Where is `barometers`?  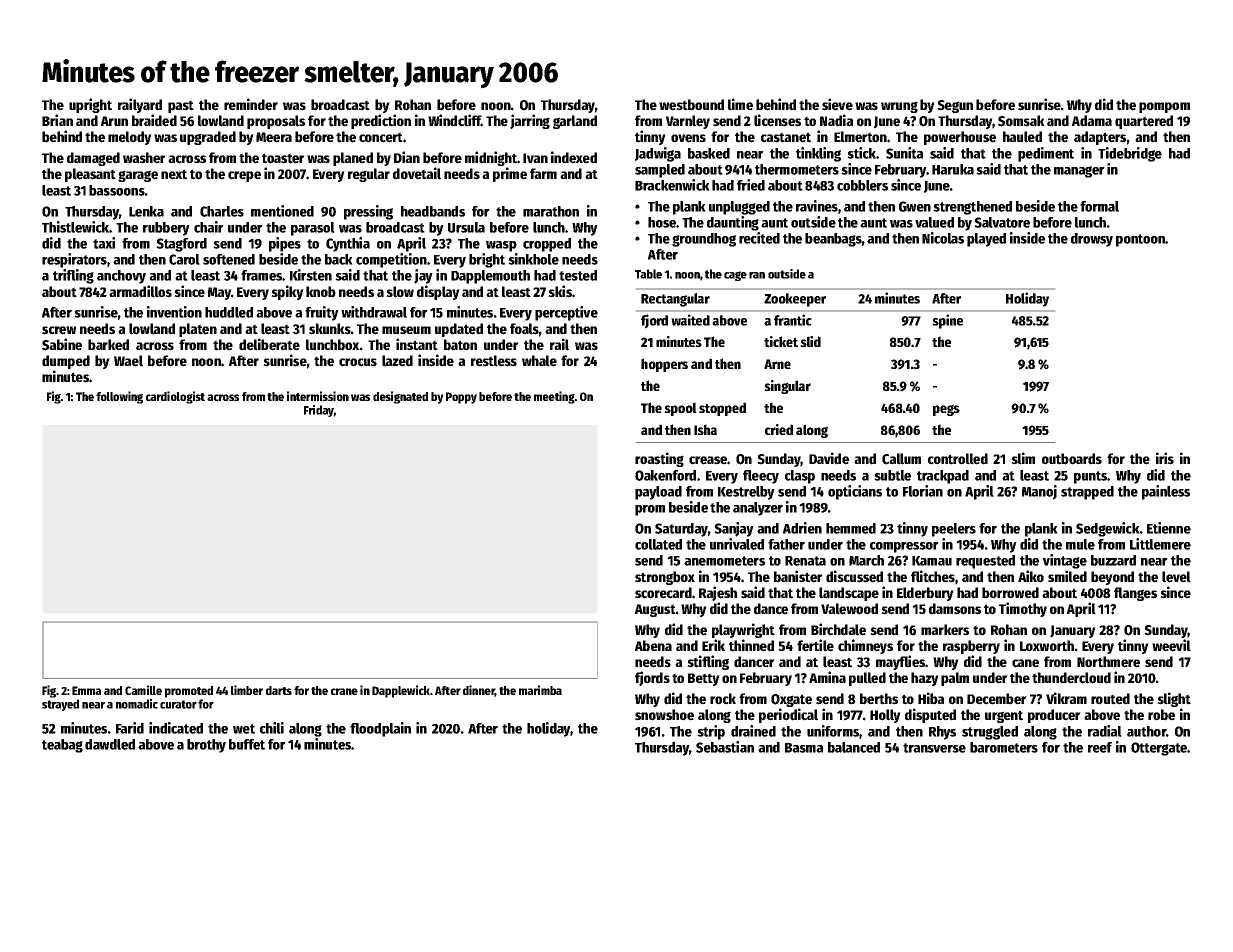 barometers is located at coordinates (1004, 747).
